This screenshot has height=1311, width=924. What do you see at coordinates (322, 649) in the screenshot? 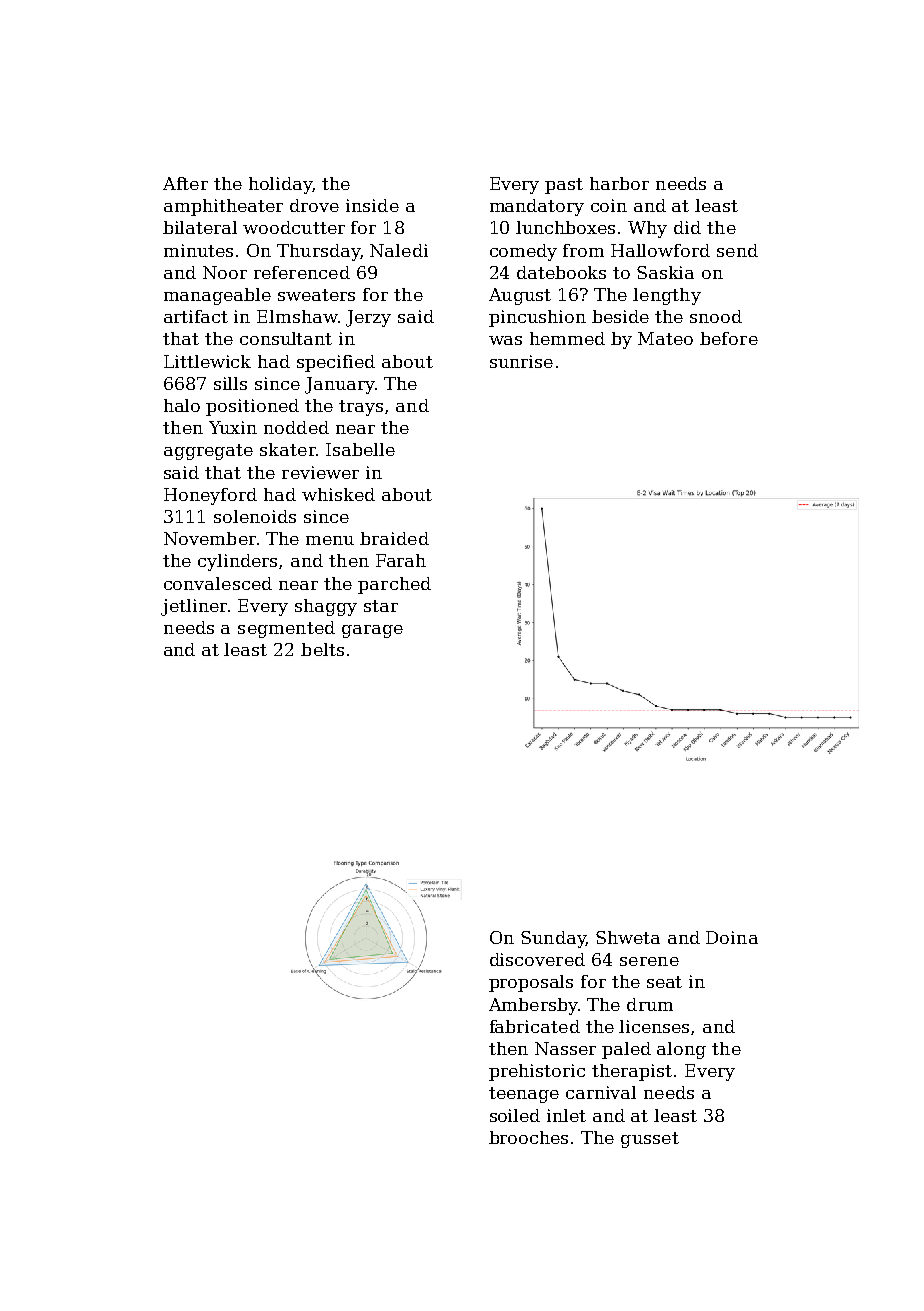
I see `belts` at bounding box center [322, 649].
